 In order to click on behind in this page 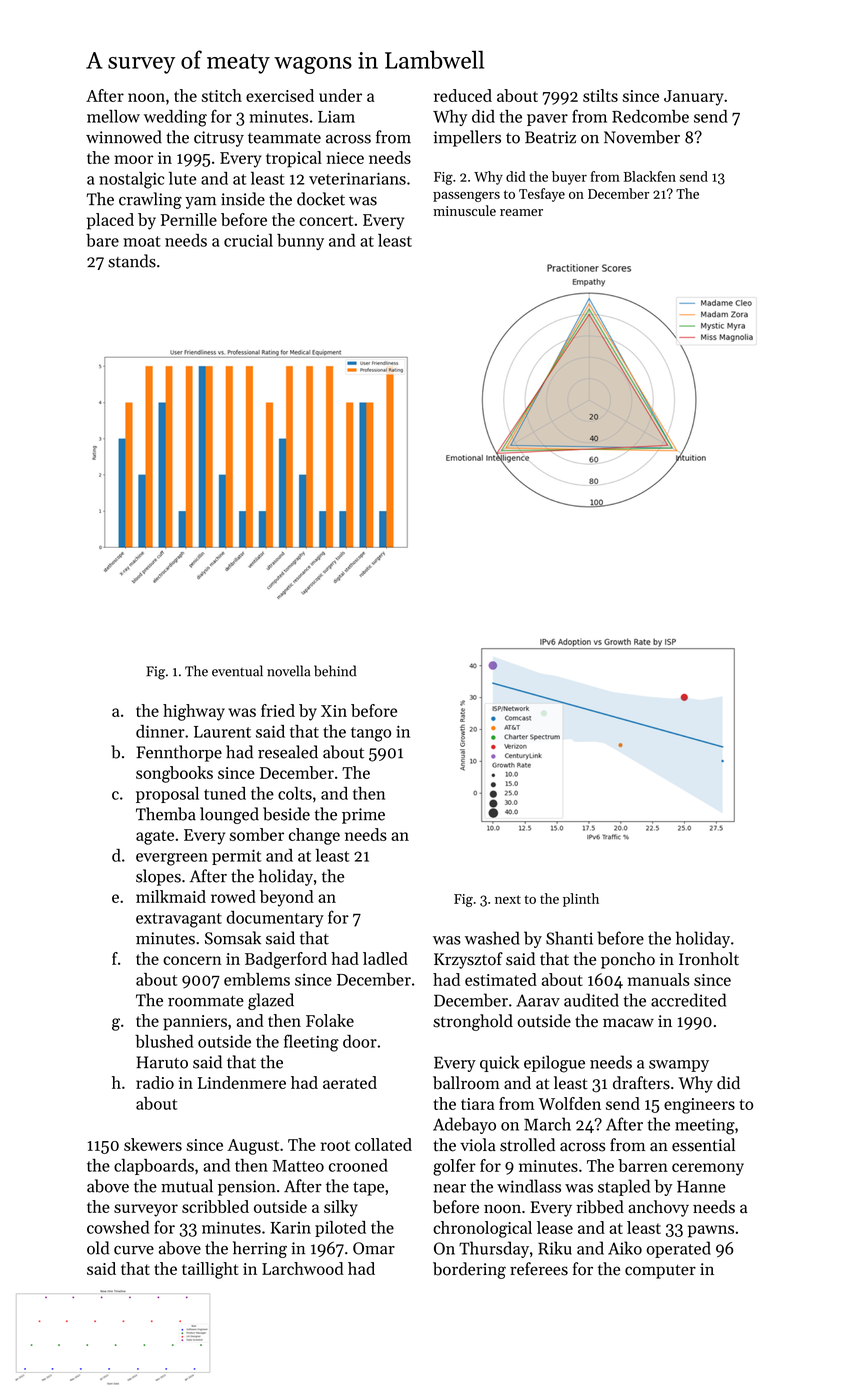, I will do `click(335, 671)`.
